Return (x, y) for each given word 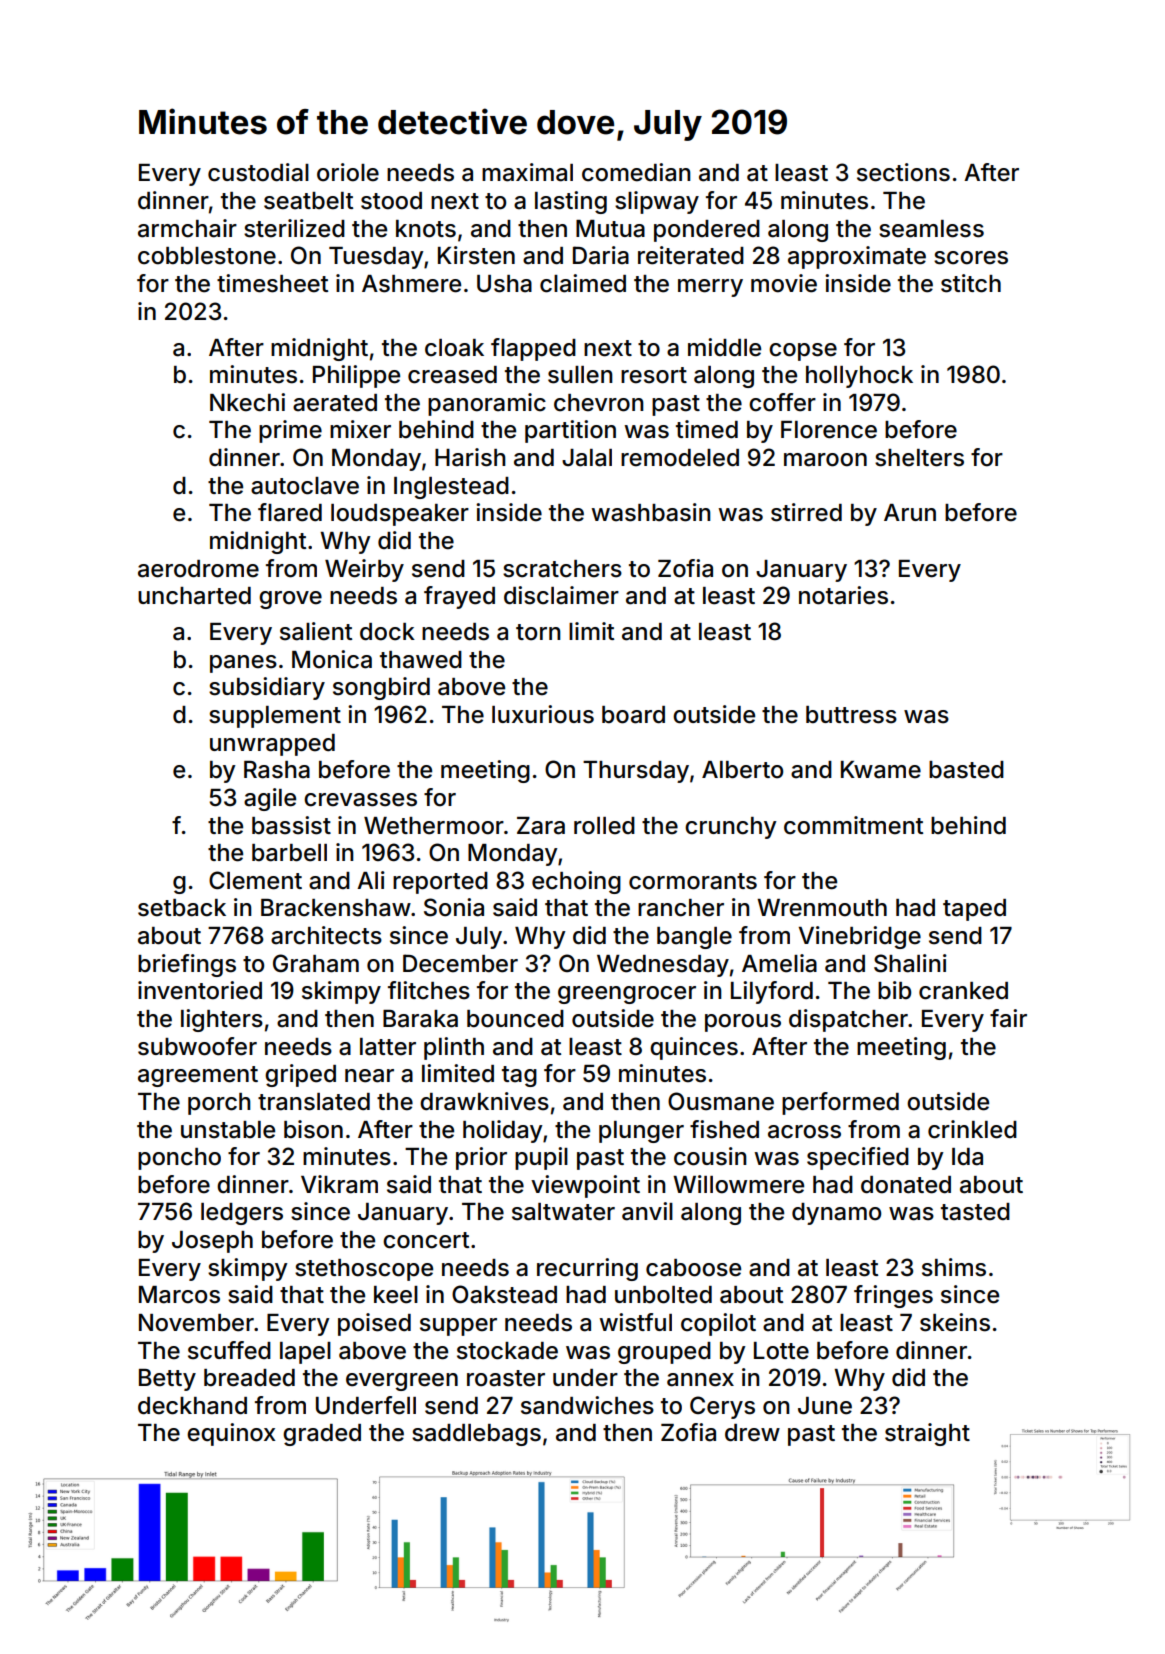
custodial (258, 172)
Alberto (742, 770)
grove (290, 600)
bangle (694, 938)
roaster (506, 1378)
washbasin (651, 512)
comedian (636, 172)
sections (903, 172)
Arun (910, 512)
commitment (853, 825)
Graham (316, 963)
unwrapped (272, 745)
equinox (231, 1434)
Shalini (910, 963)
